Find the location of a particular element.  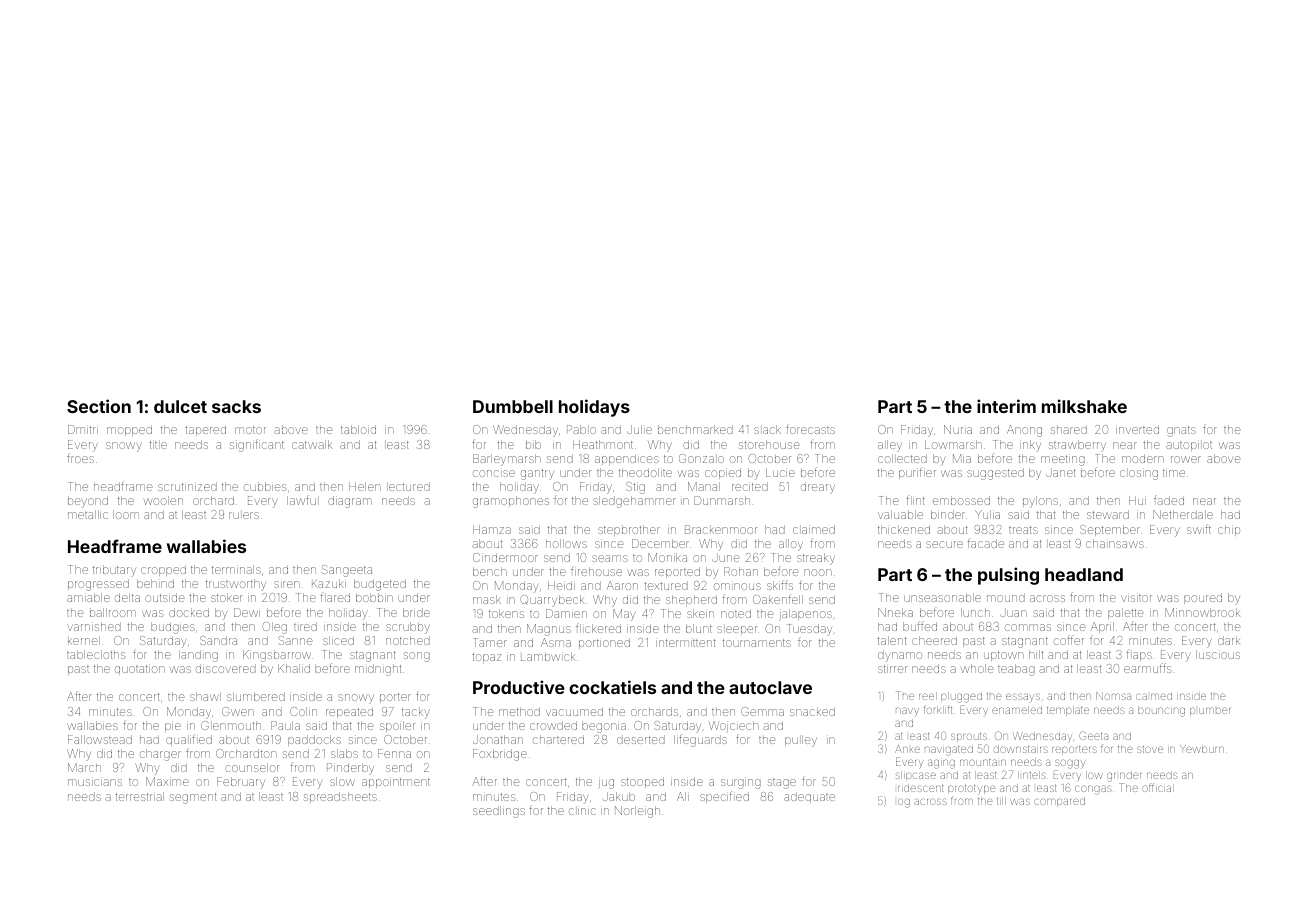

autopilot is located at coordinates (1189, 446).
